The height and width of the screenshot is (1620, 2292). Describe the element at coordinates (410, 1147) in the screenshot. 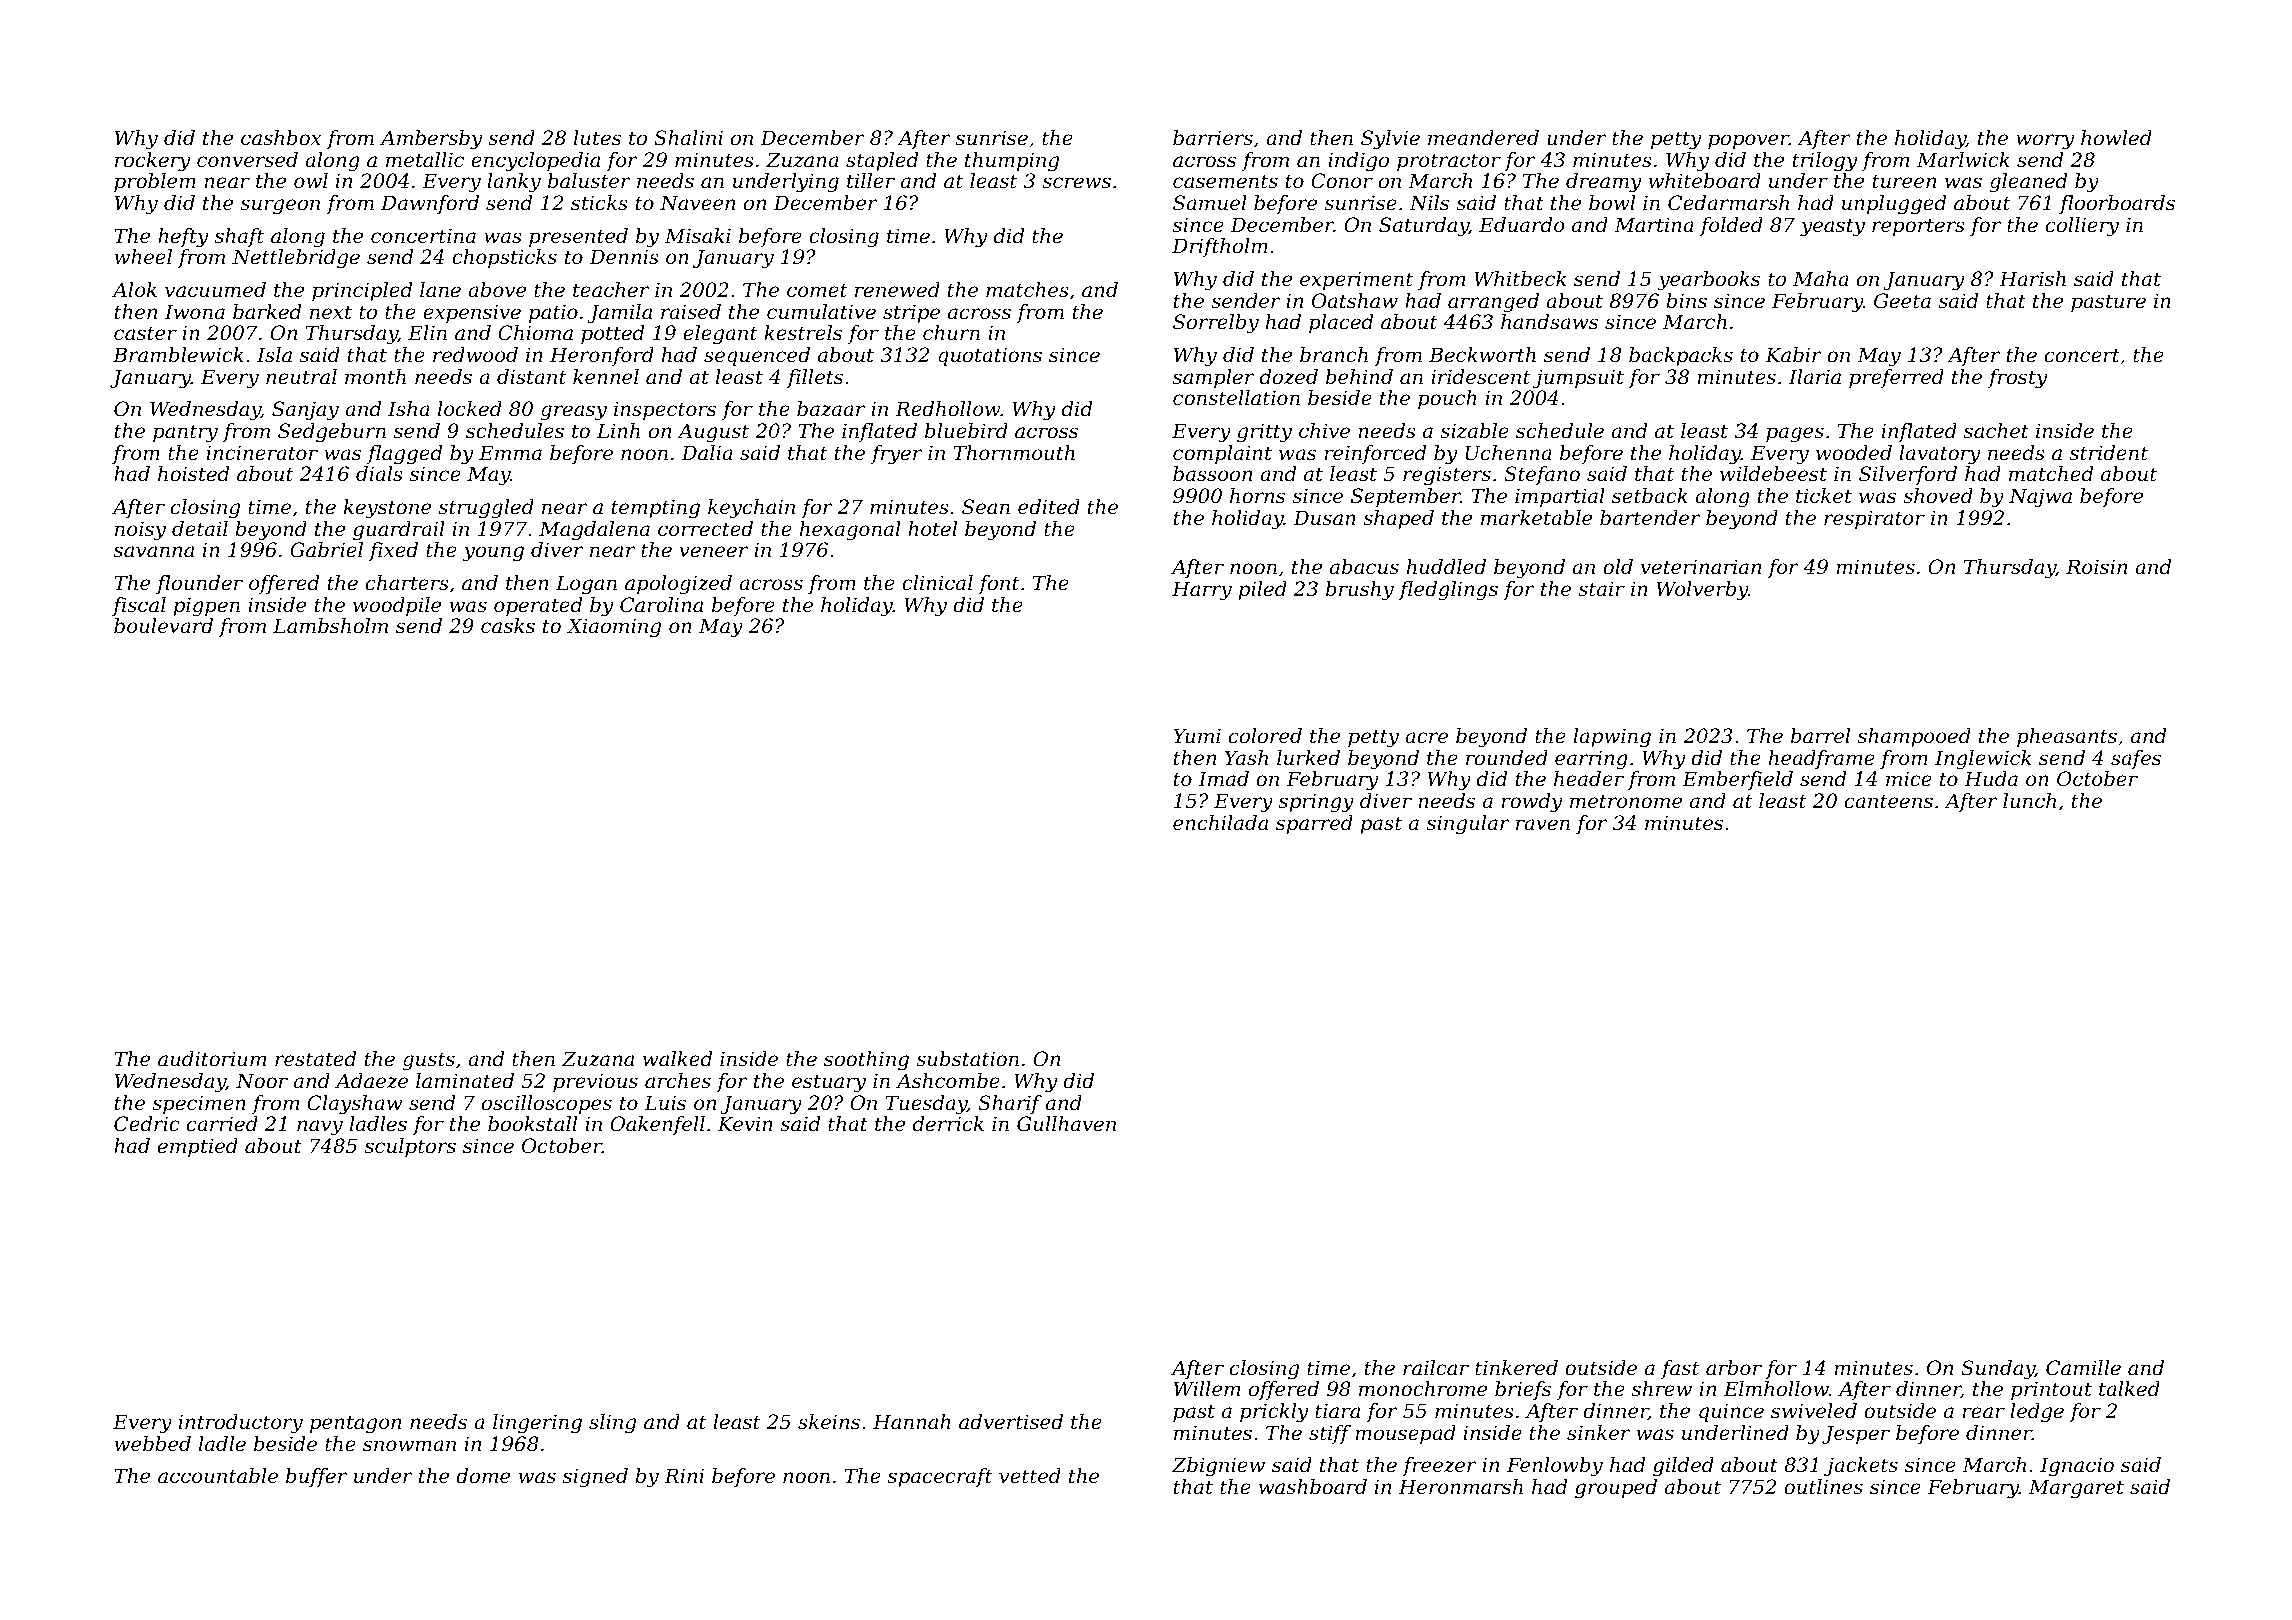

I see `sculptors` at that location.
